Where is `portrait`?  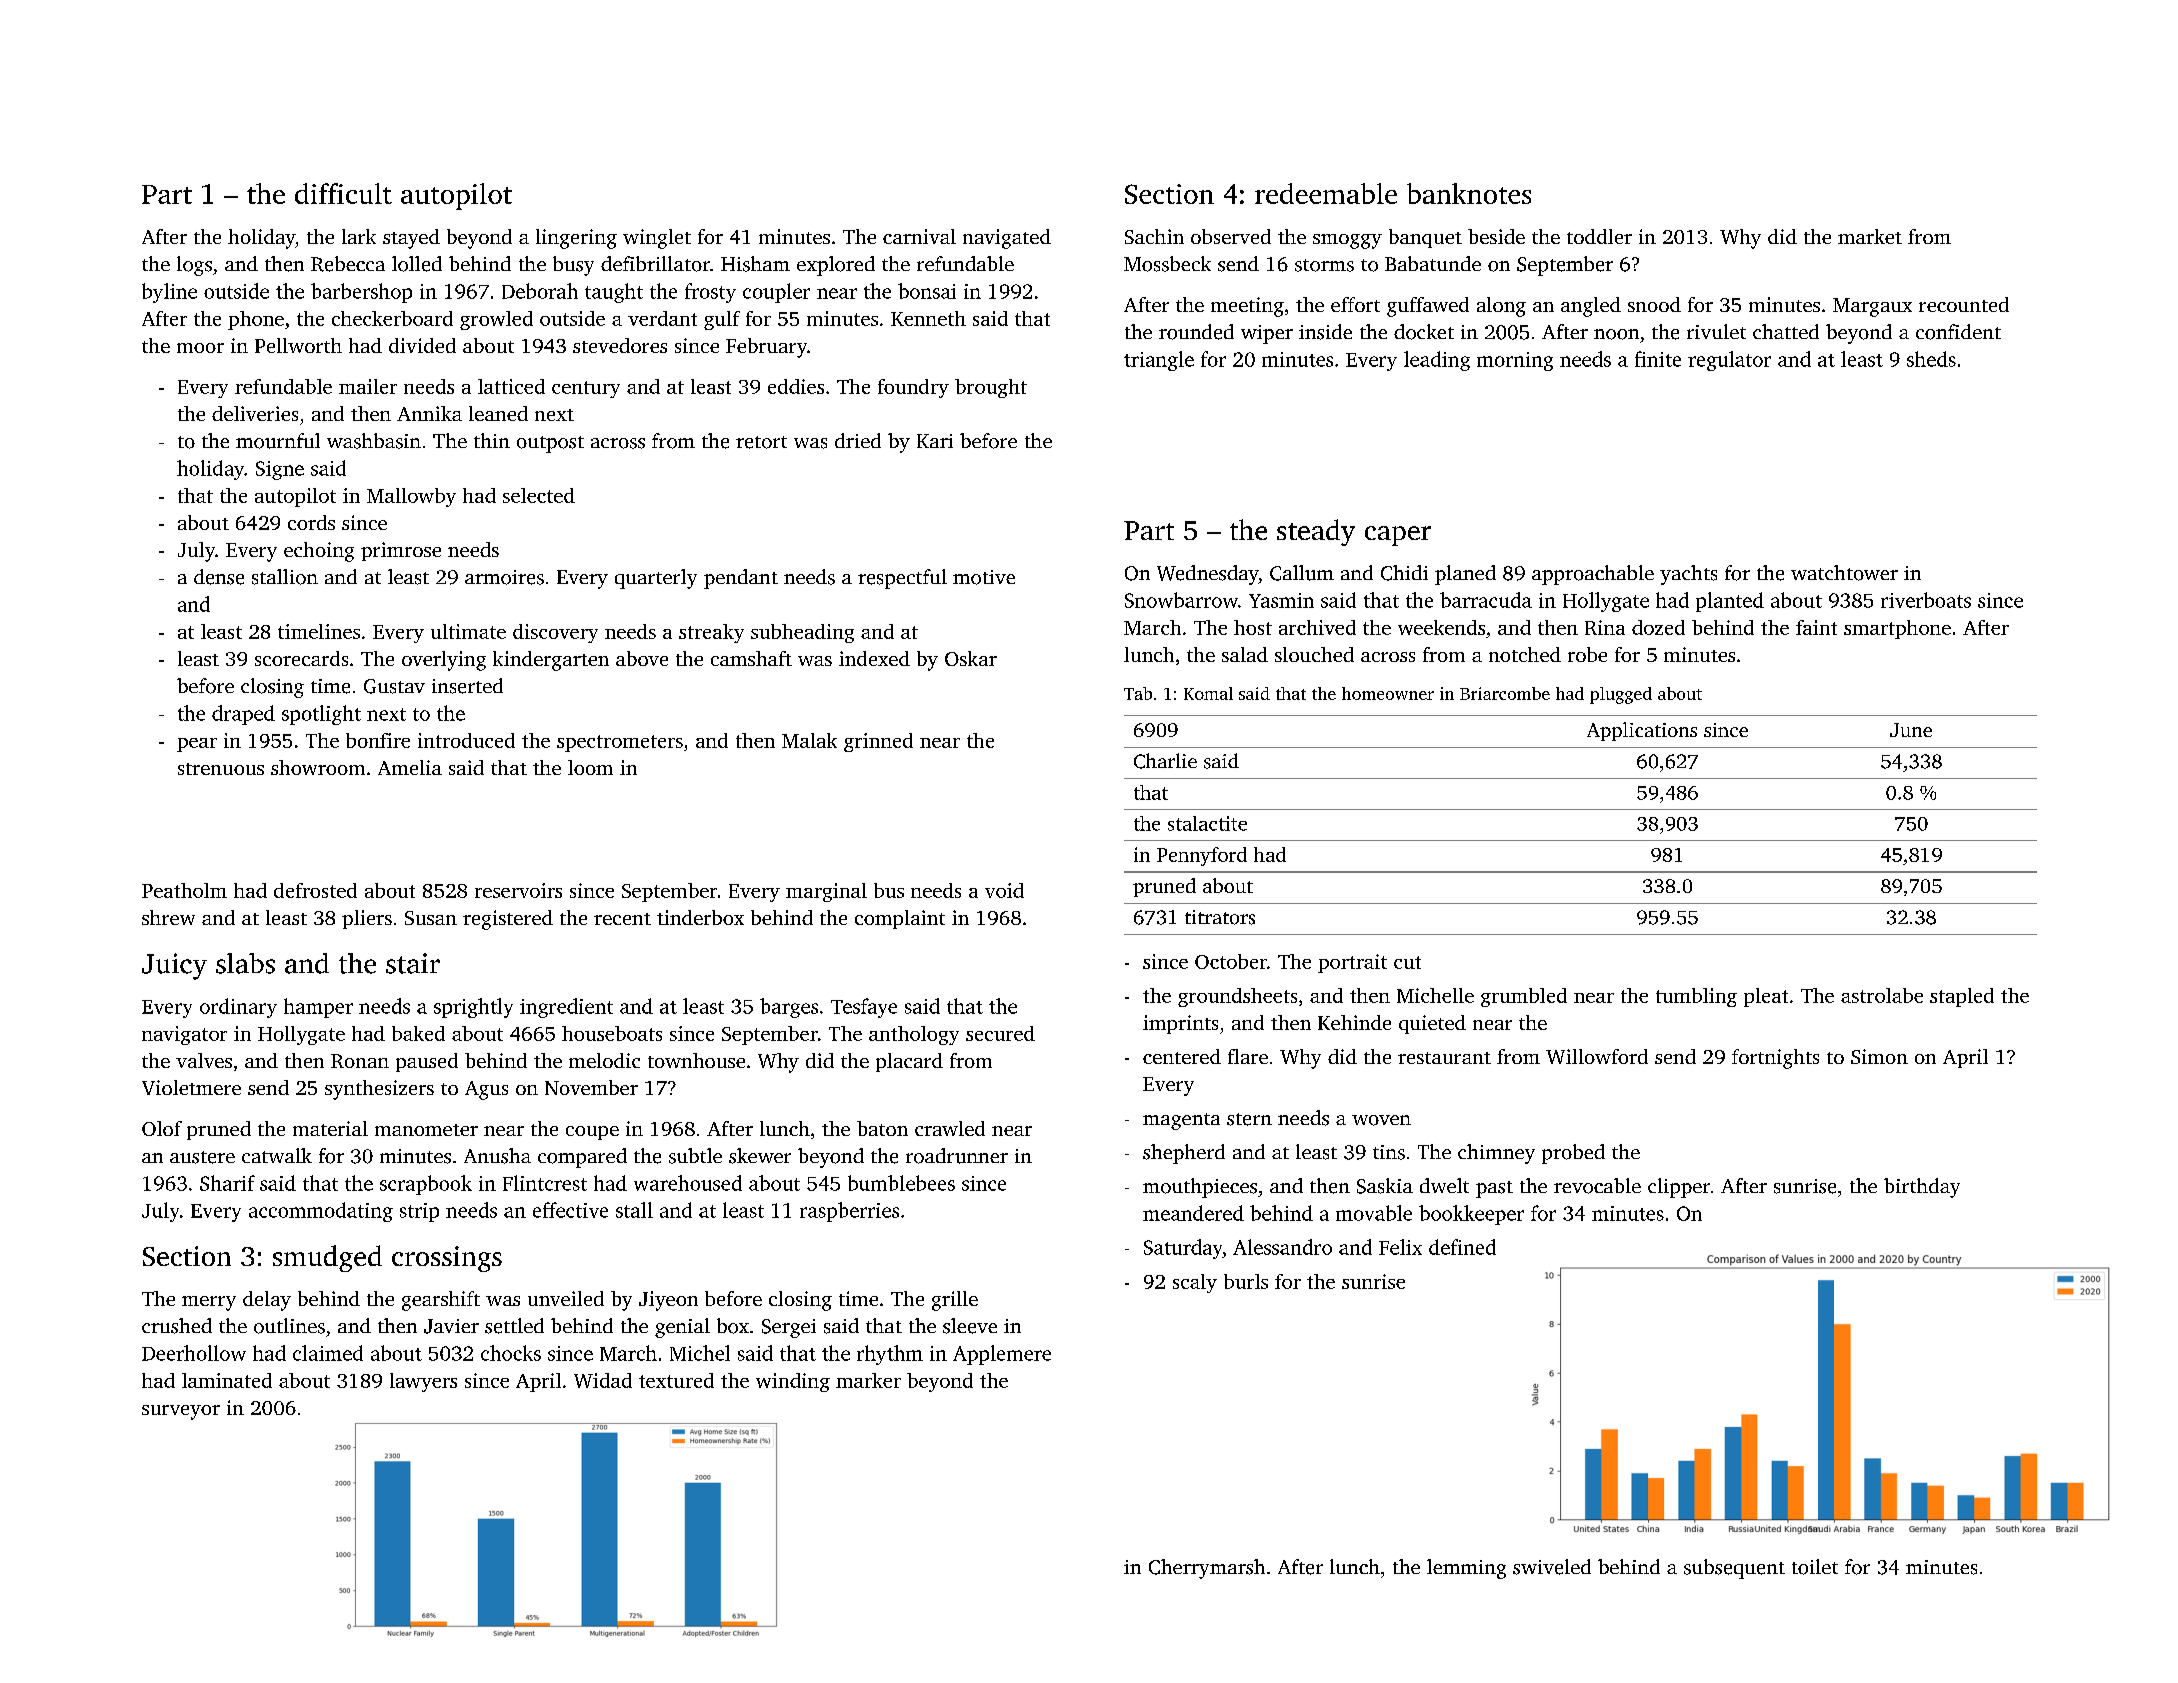 portrait is located at coordinates (1352, 963).
